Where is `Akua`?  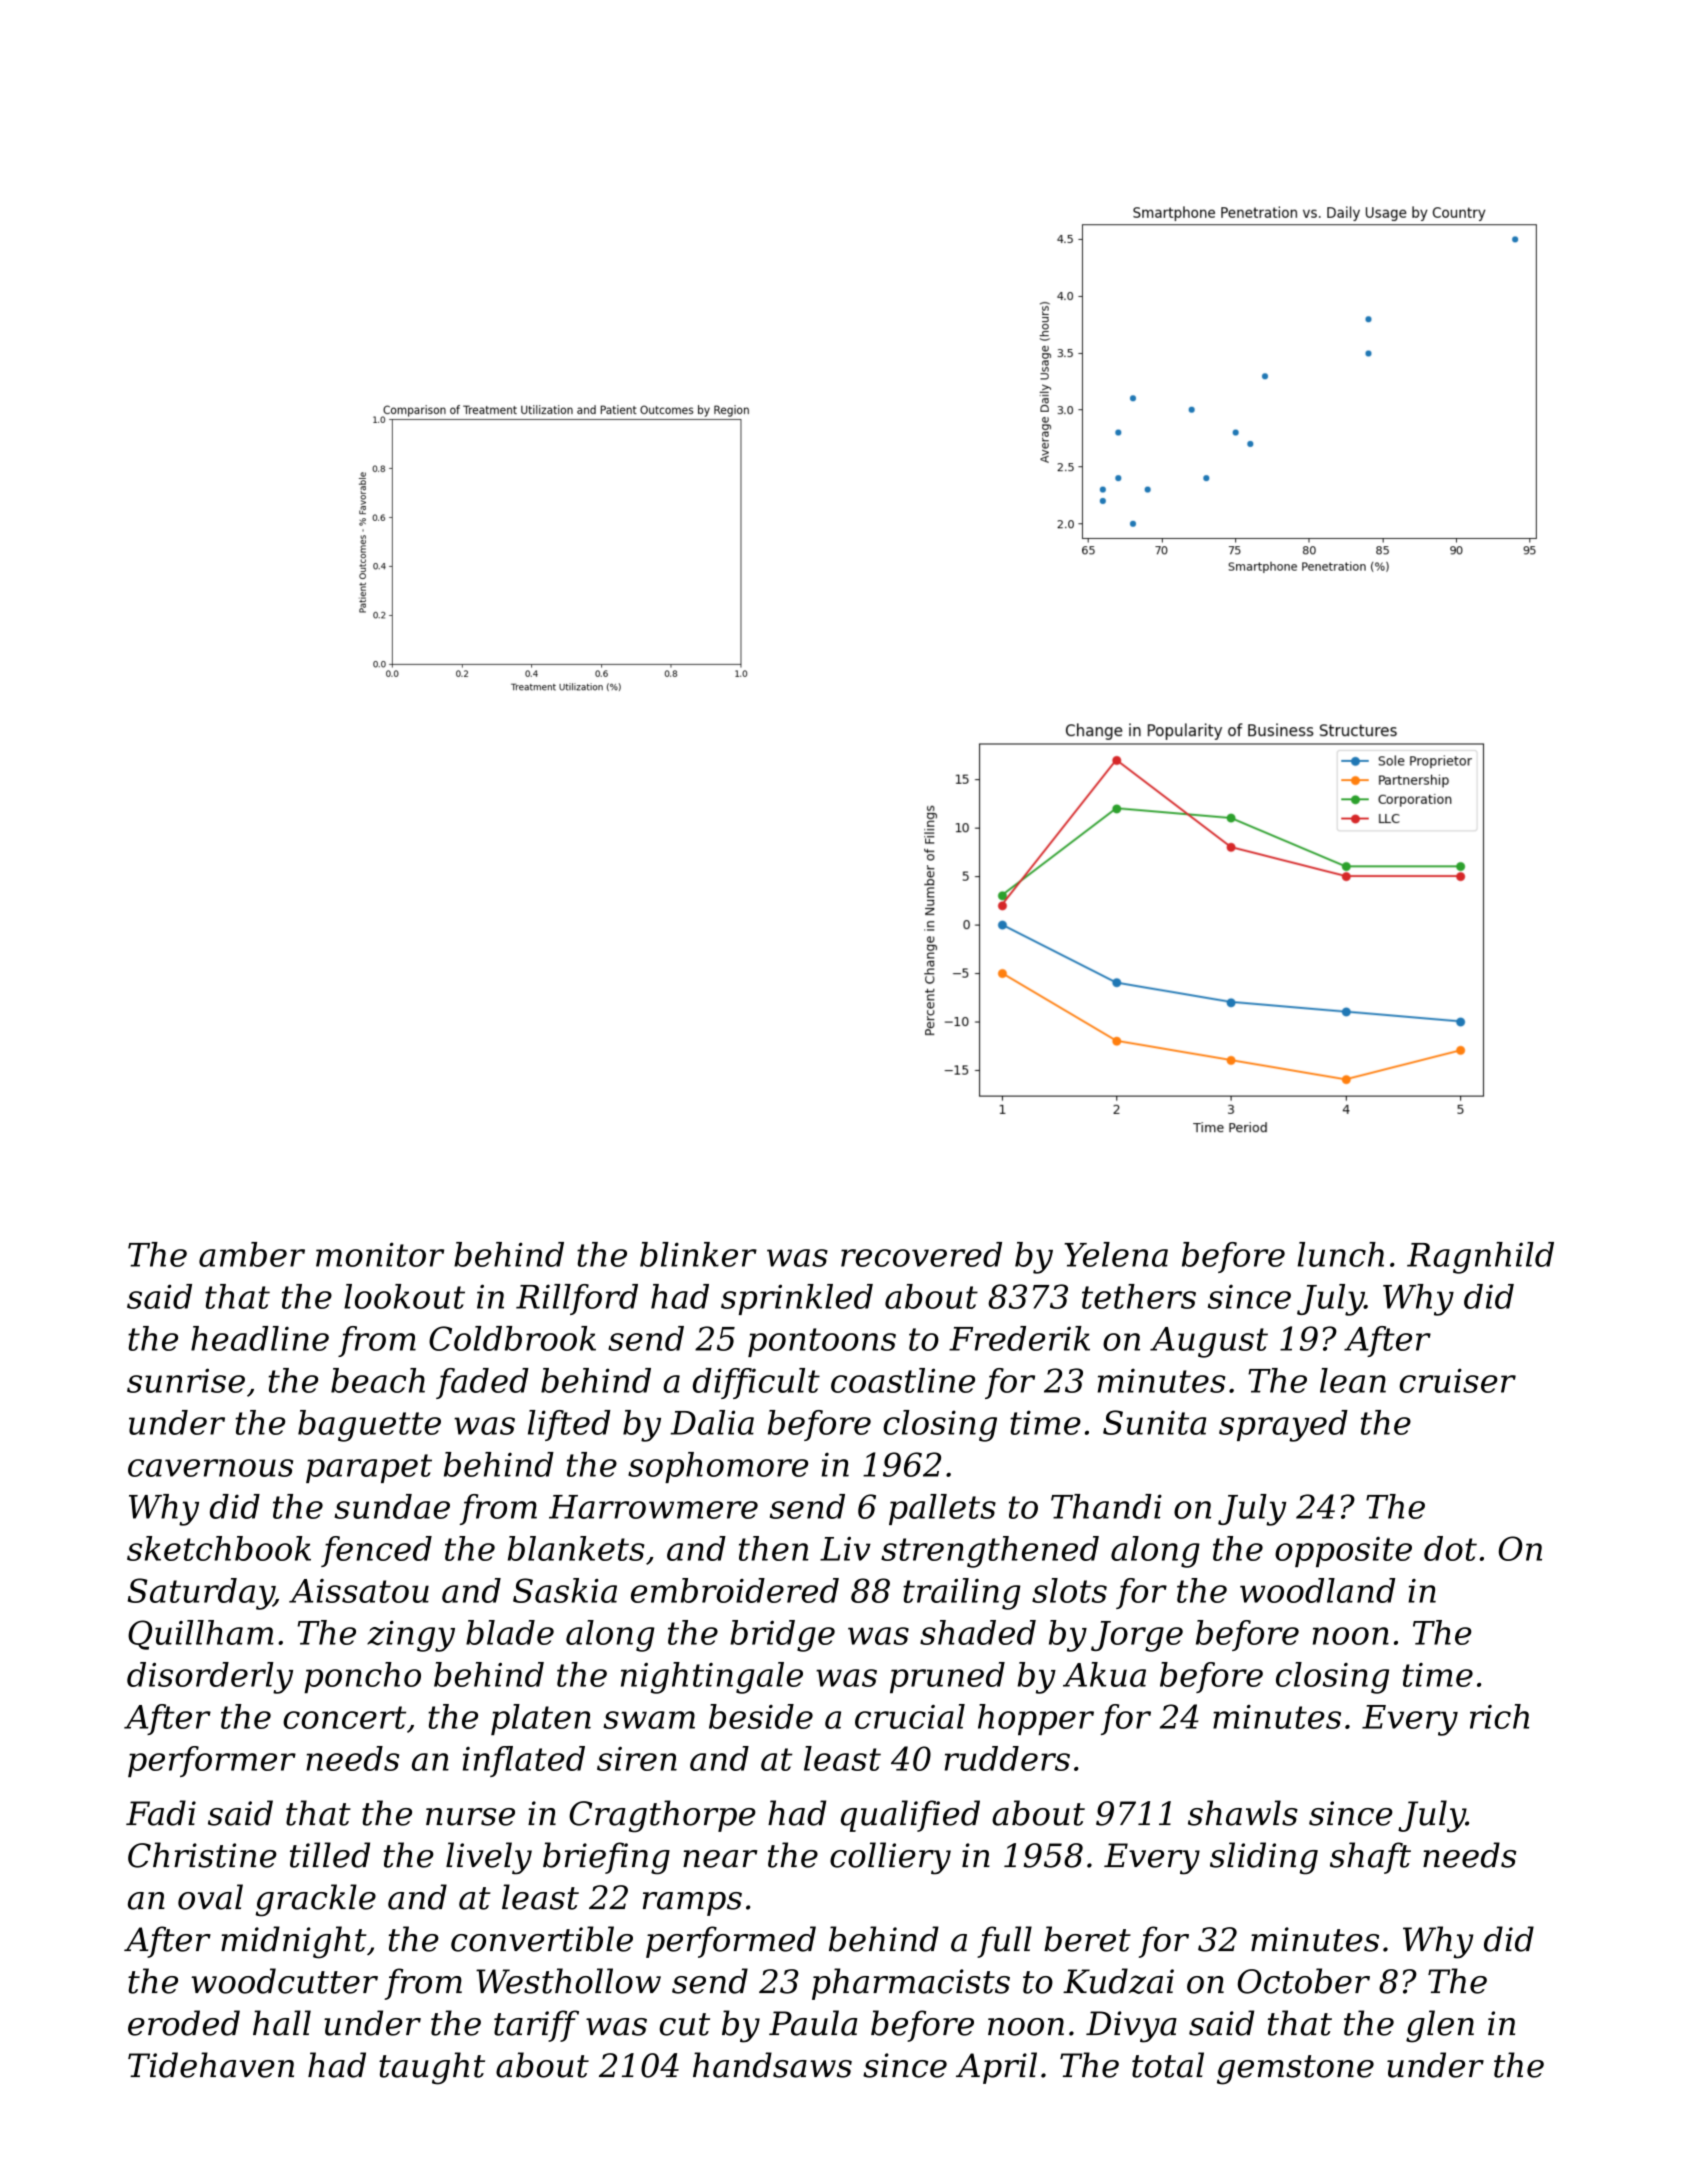
Akua is located at coordinates (1104, 1674).
